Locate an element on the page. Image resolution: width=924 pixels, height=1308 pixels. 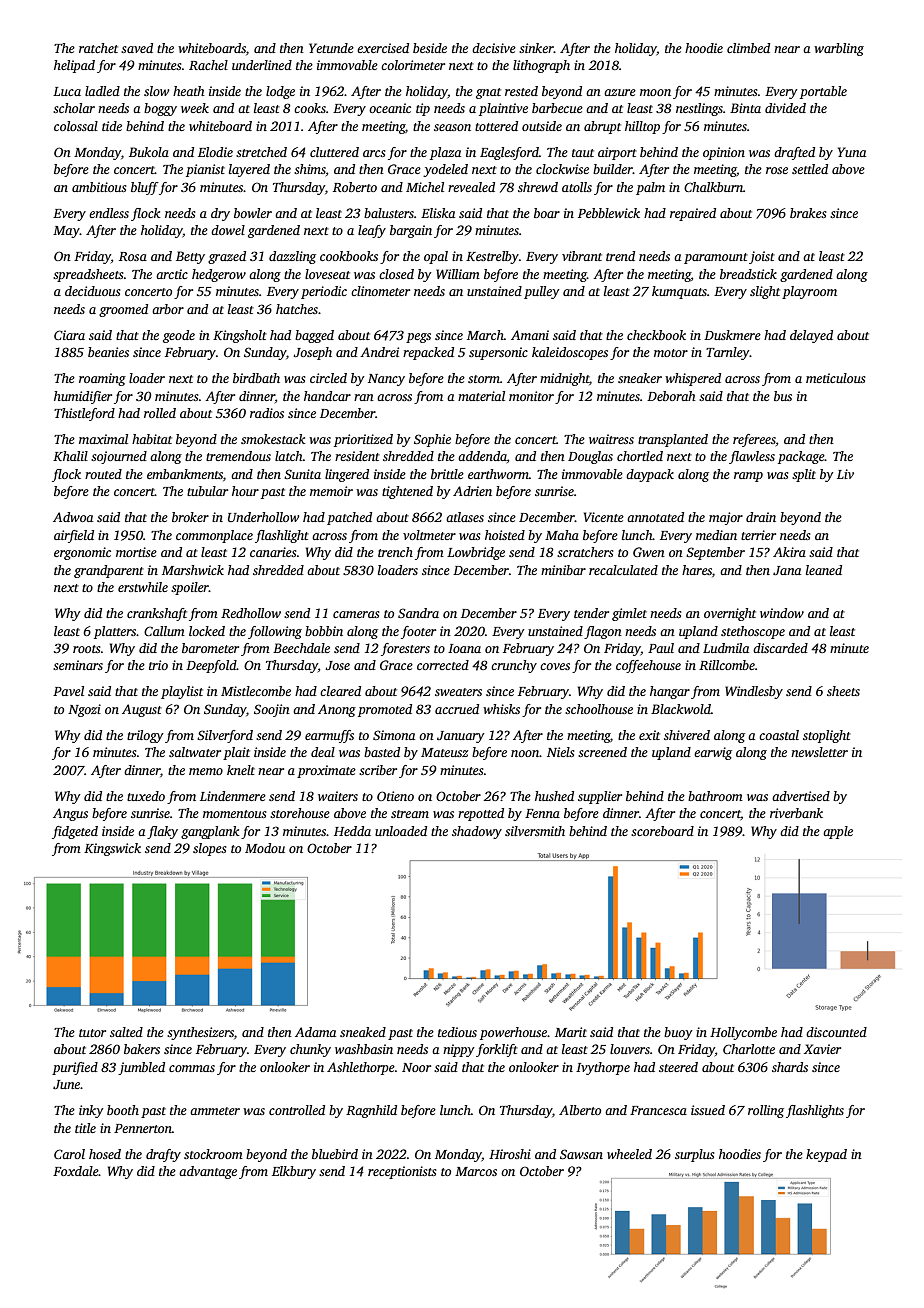
barbecue is located at coordinates (557, 108).
